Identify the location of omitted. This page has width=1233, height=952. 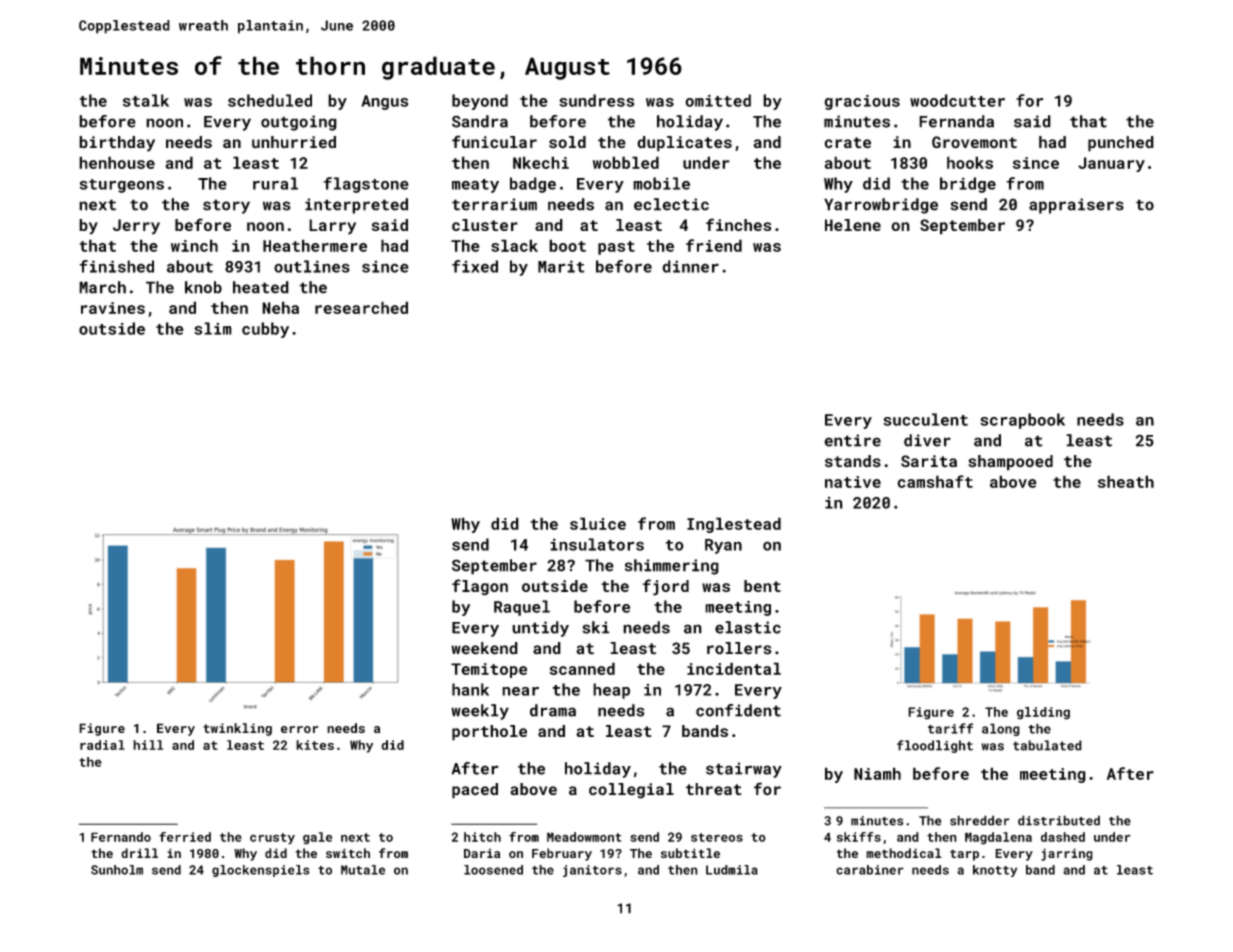
(718, 100).
